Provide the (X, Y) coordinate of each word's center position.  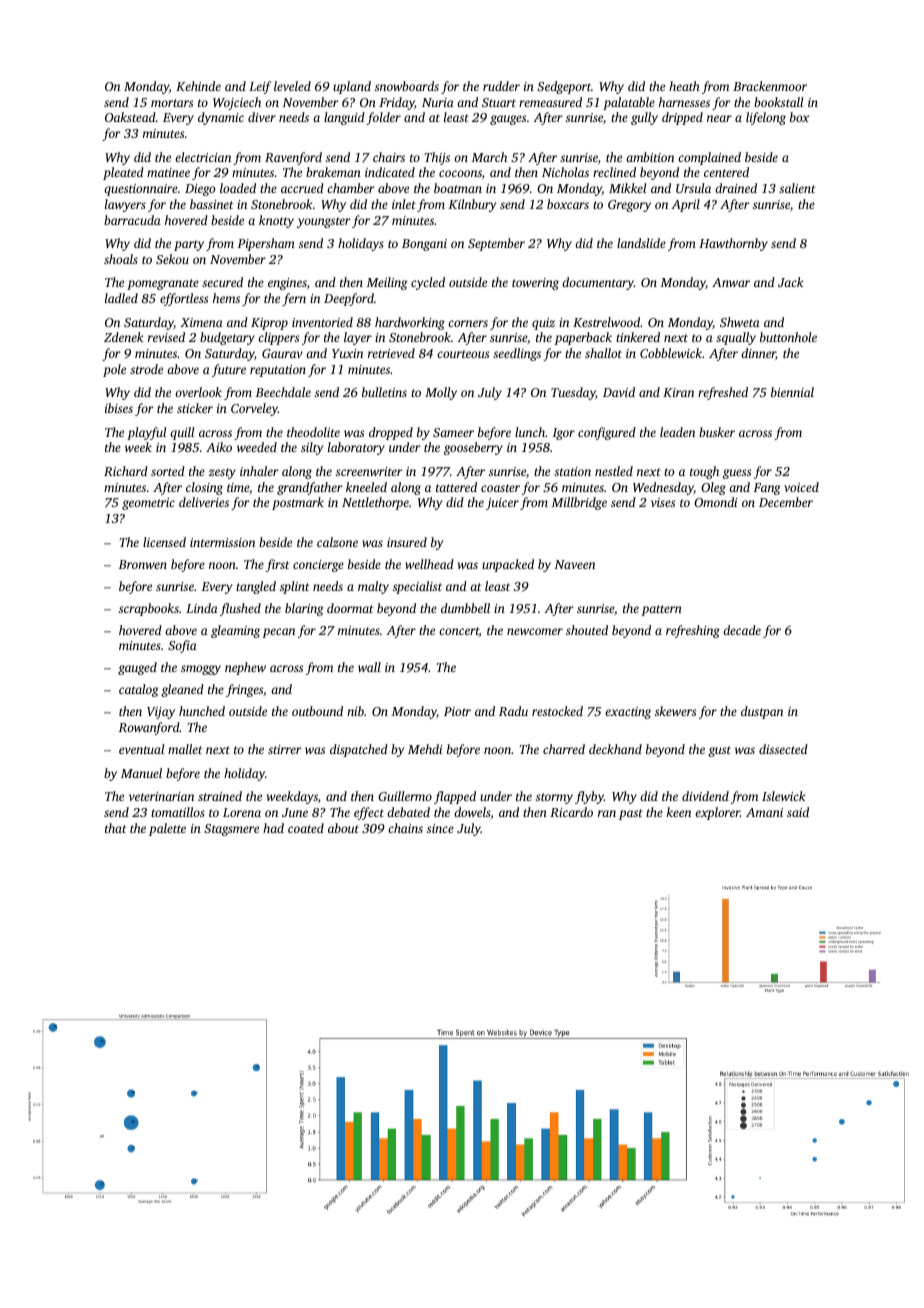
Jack (791, 282)
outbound (317, 711)
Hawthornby (733, 244)
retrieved (391, 353)
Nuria (438, 102)
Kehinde (198, 86)
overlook (198, 392)
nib (355, 711)
